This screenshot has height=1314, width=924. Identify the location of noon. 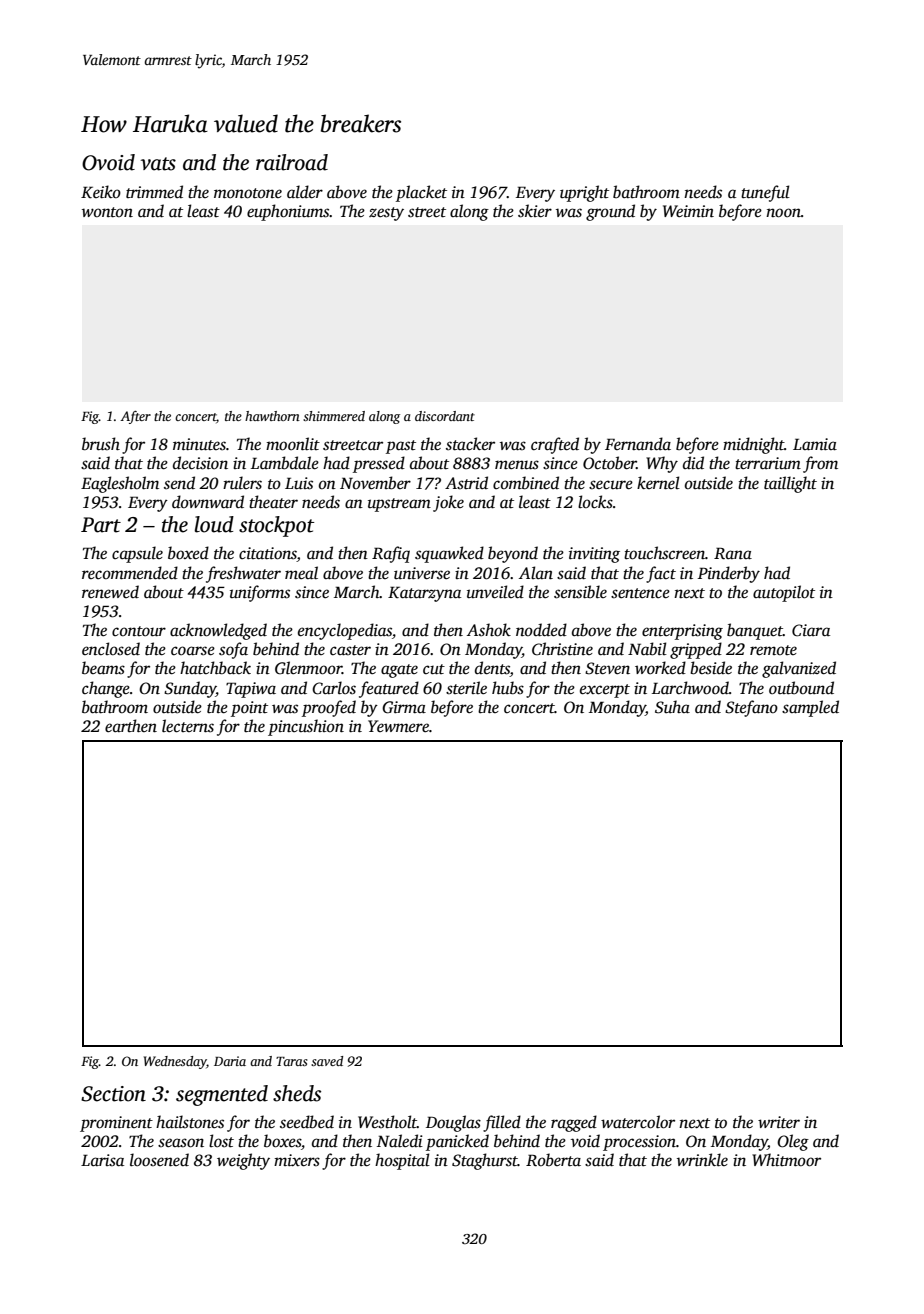
(783, 213).
